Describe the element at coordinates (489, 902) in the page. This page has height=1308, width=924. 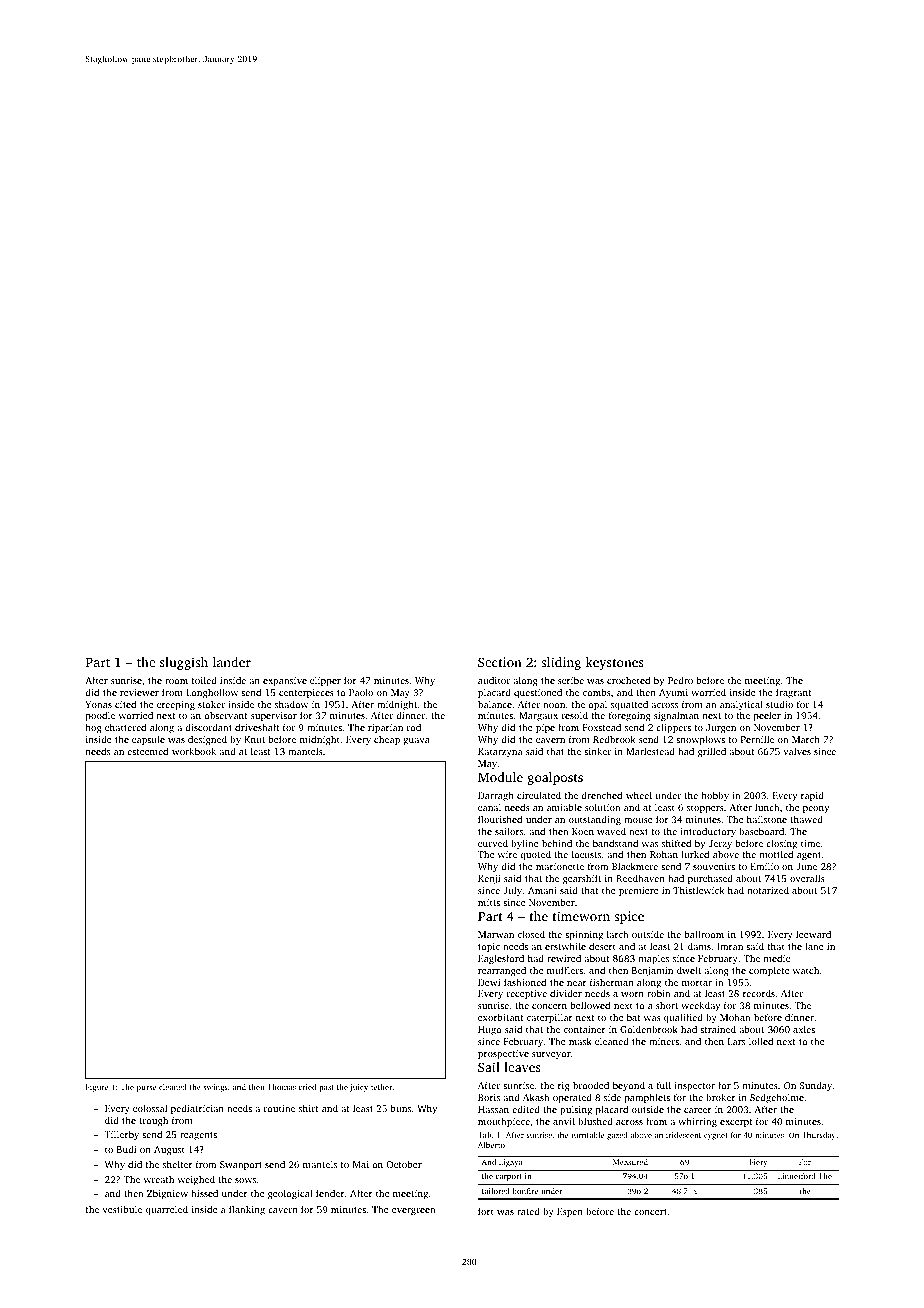
I see `mitts` at that location.
